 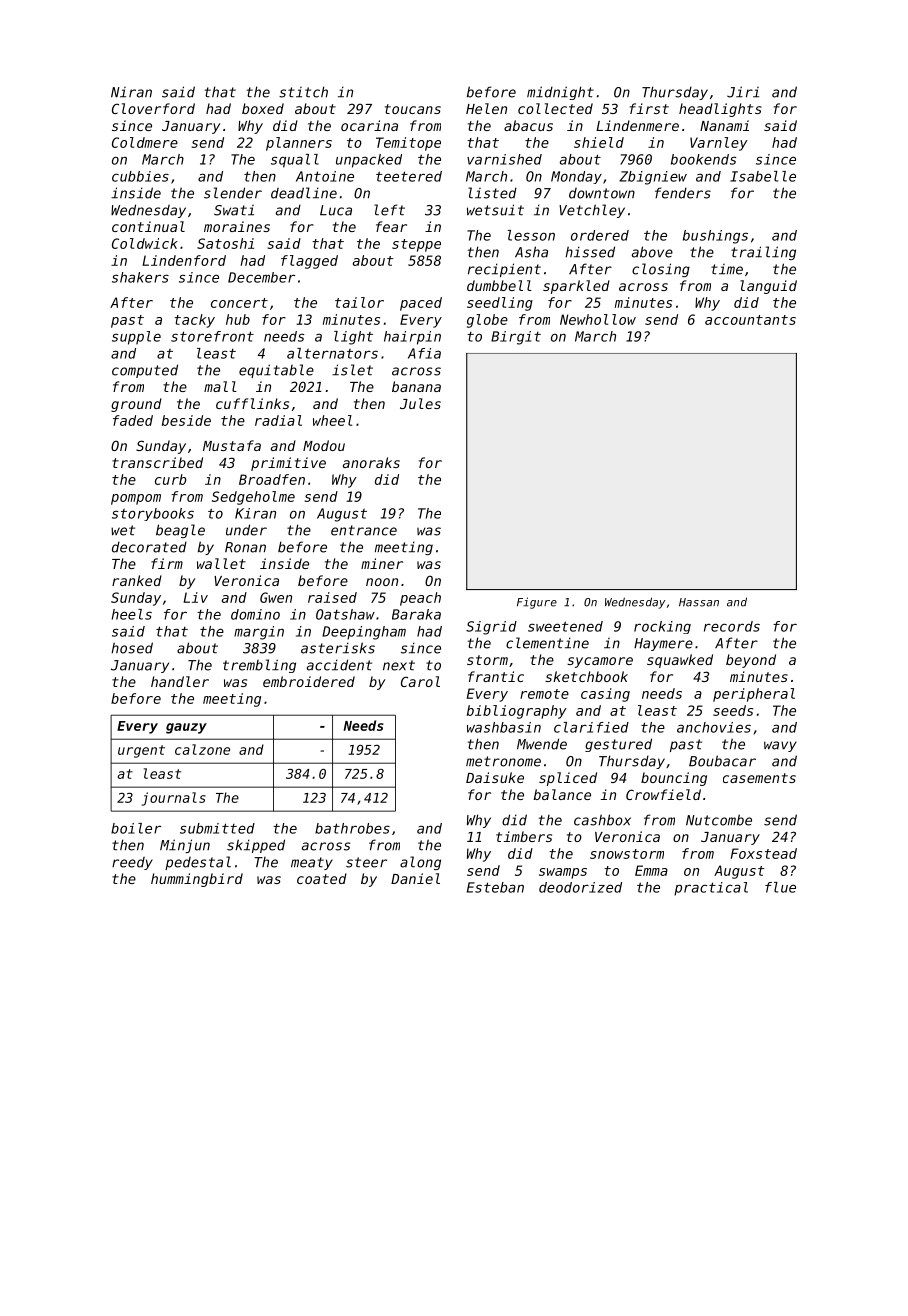 What do you see at coordinates (197, 880) in the document?
I see `hummingbird` at bounding box center [197, 880].
